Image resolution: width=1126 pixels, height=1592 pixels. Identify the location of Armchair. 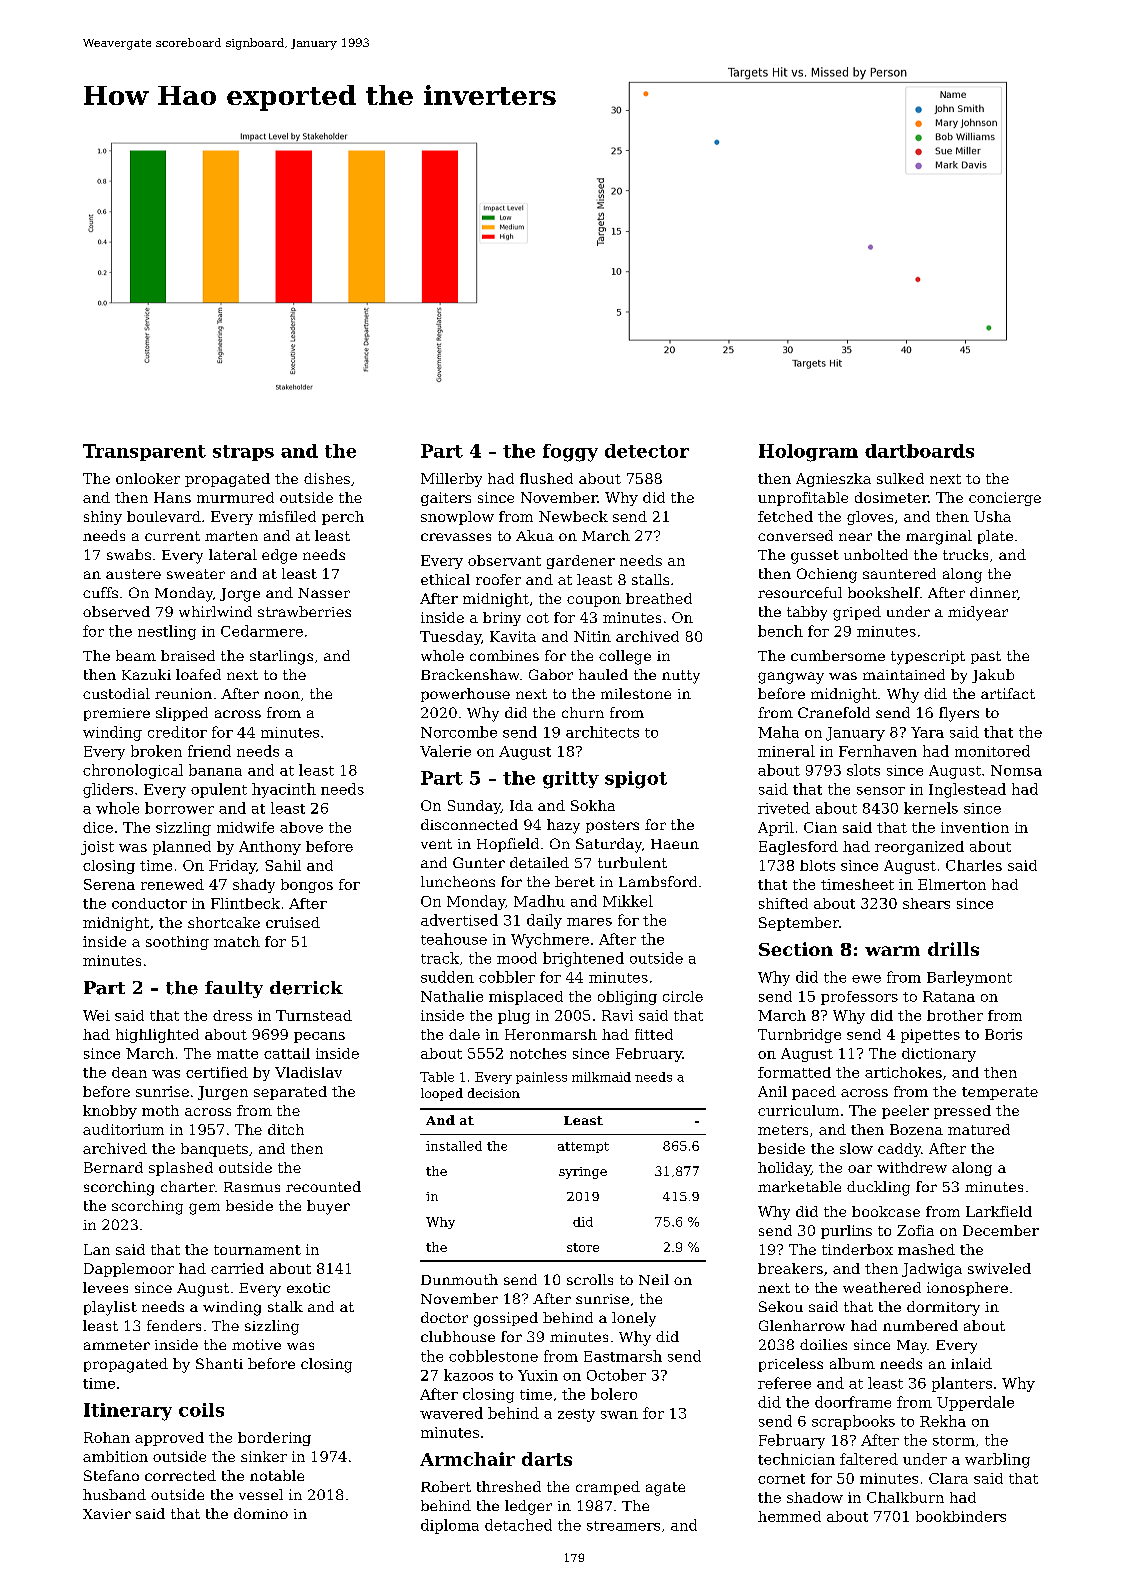
(467, 1459).
